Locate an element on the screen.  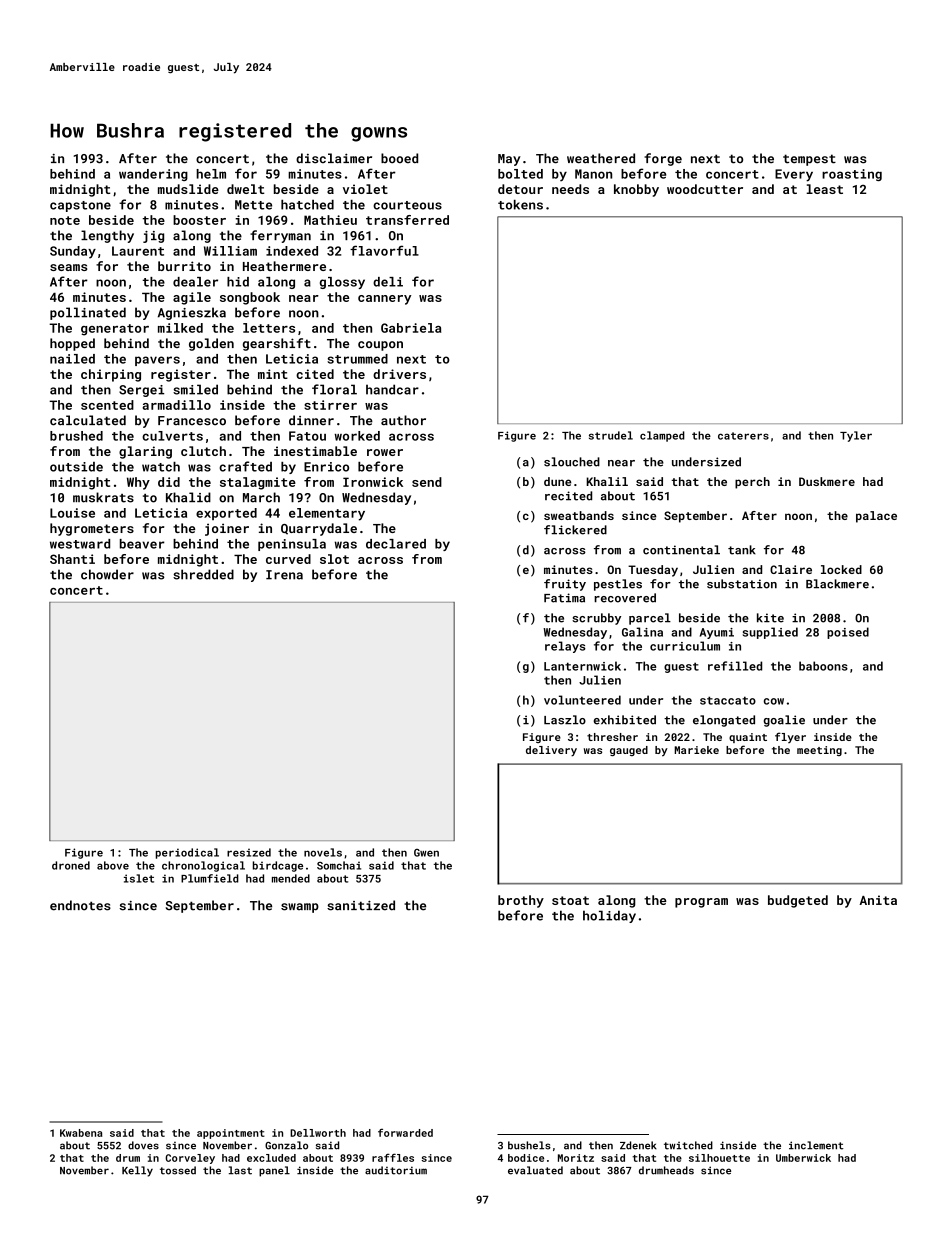
Dellworth is located at coordinates (318, 1133).
